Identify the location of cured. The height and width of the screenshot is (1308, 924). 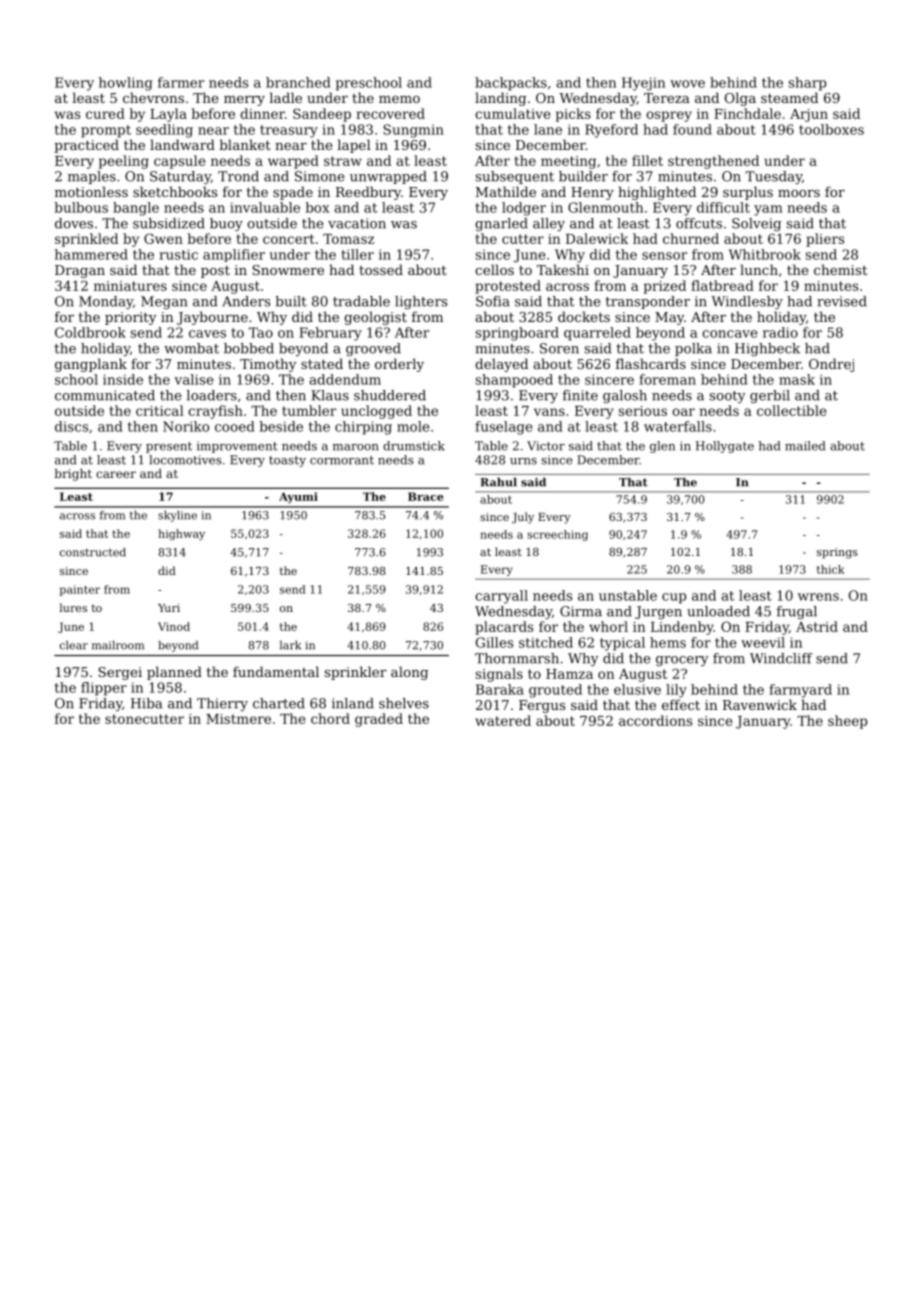
(105, 113).
